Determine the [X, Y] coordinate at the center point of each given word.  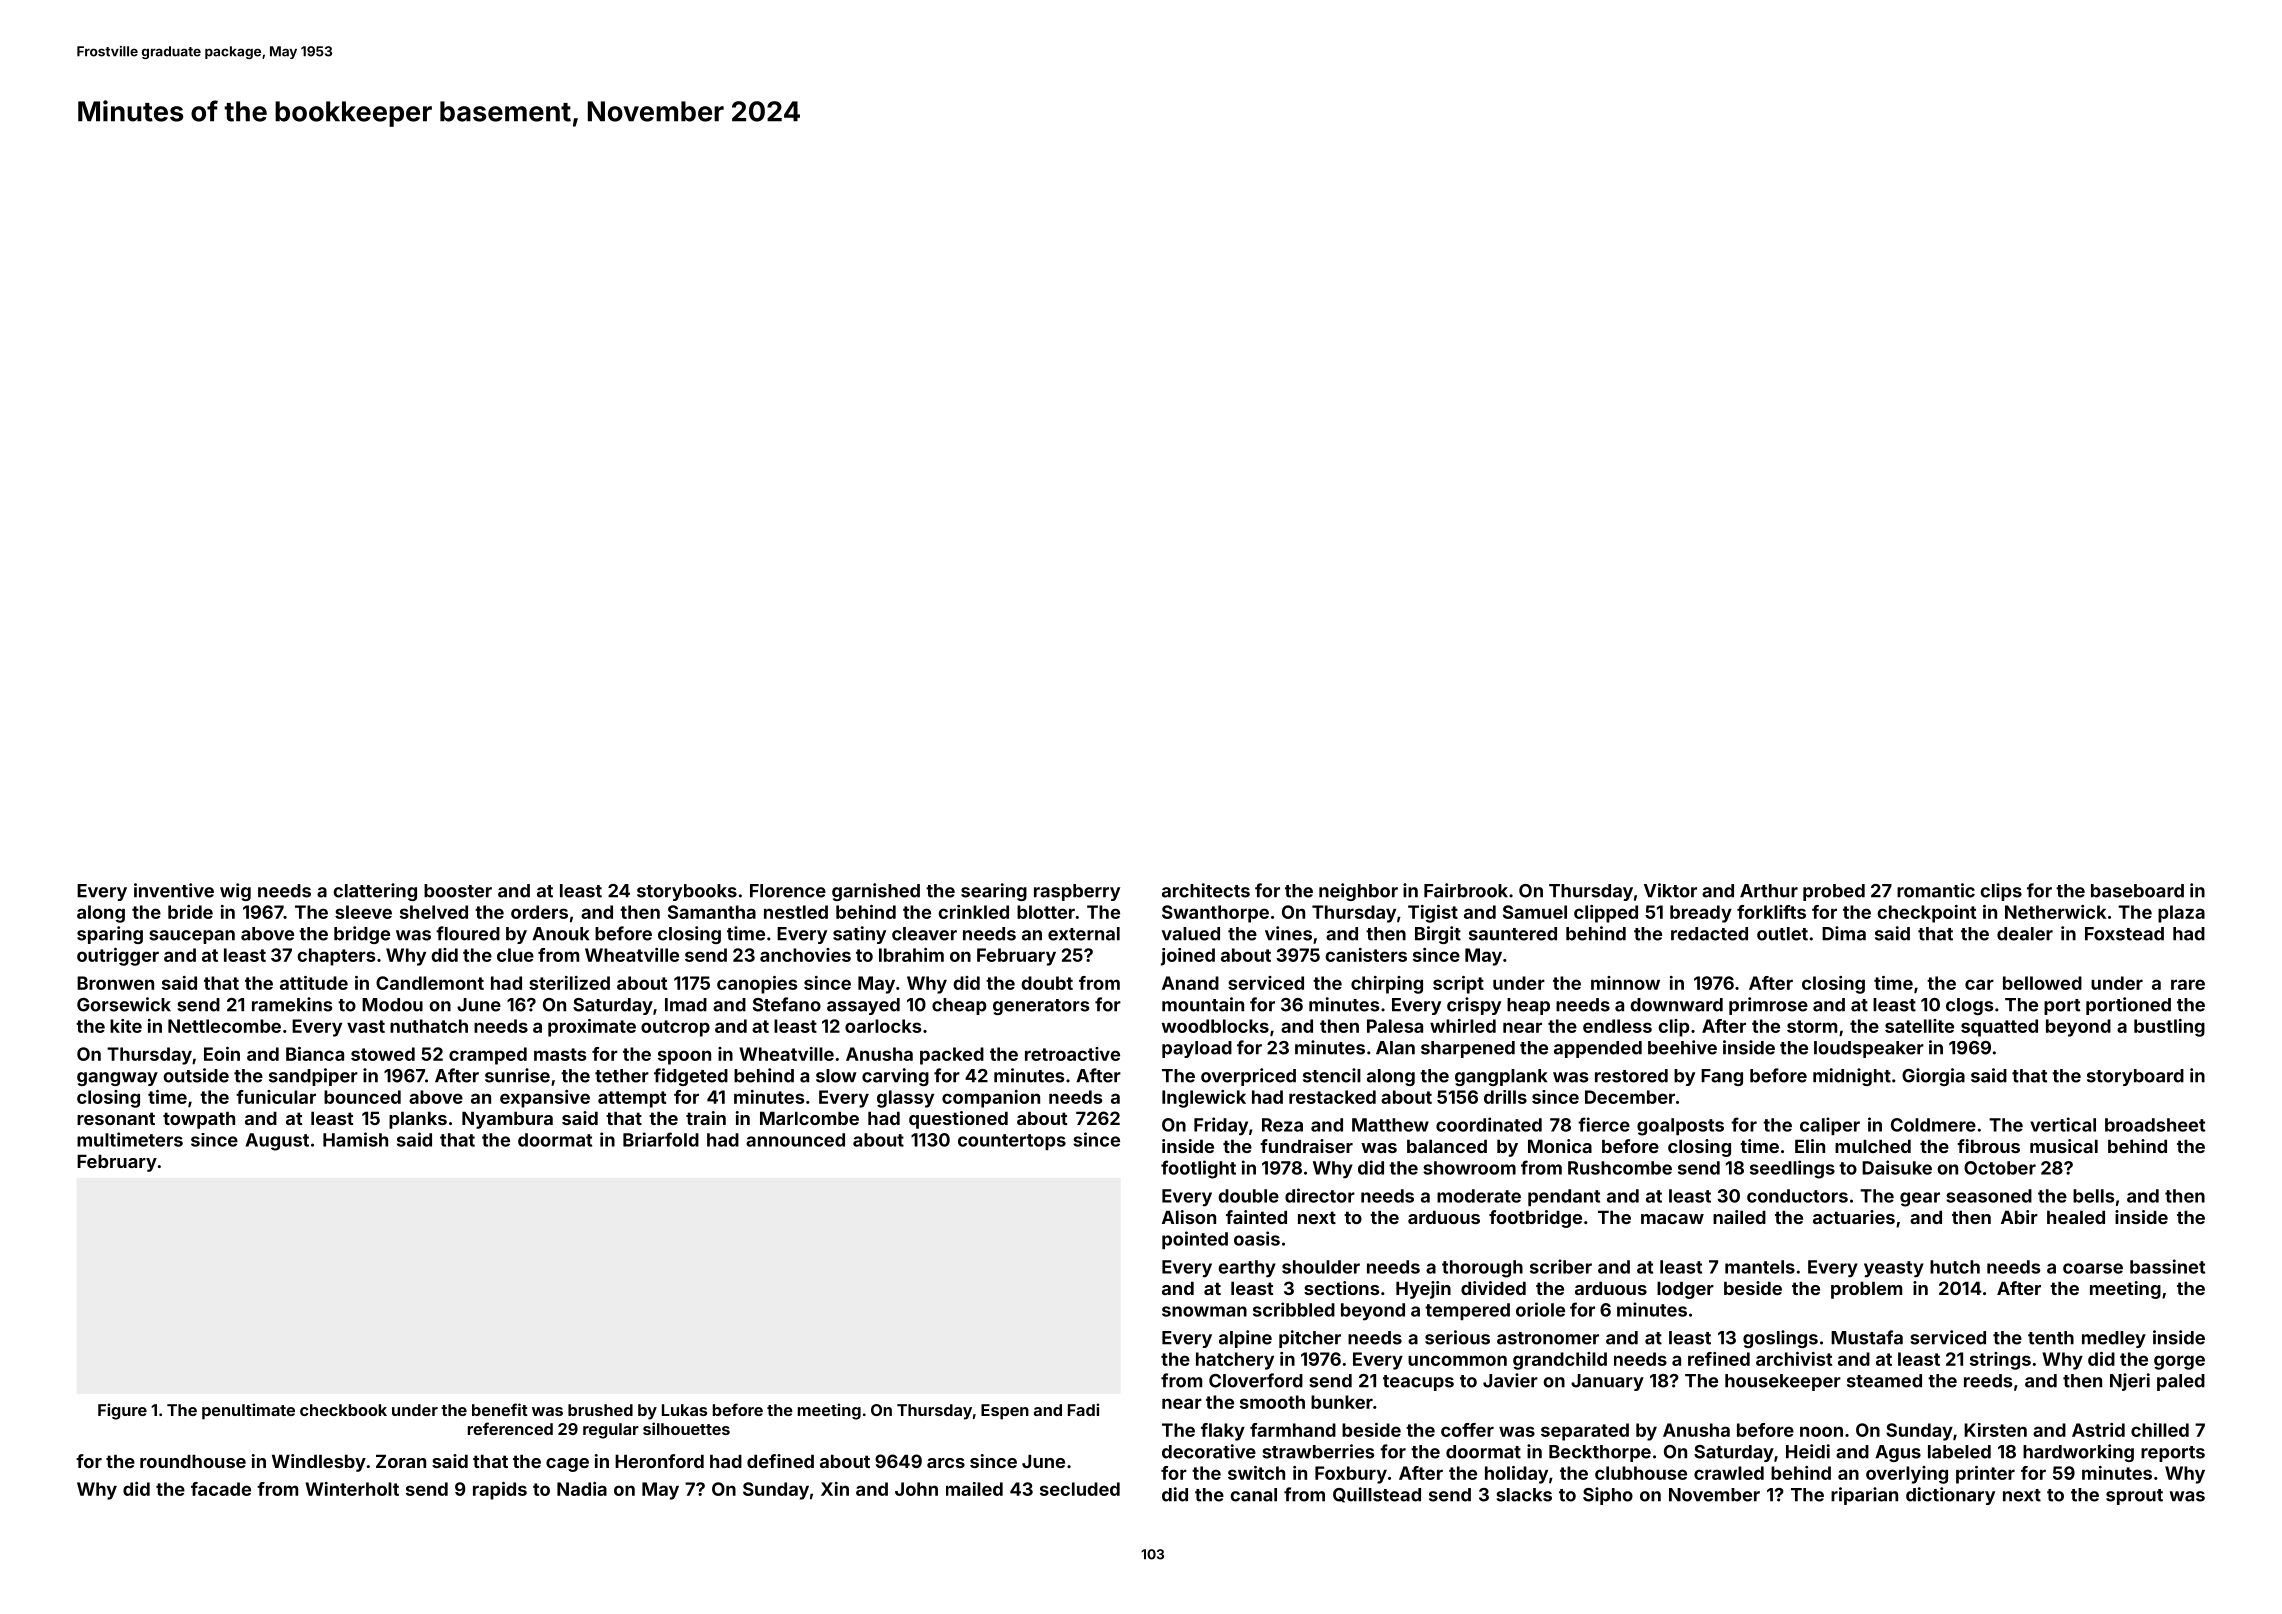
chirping [1387, 985]
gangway [117, 1079]
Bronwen [115, 983]
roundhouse [193, 1461]
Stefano [787, 1004]
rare [2188, 984]
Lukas [684, 1410]
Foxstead [2124, 934]
